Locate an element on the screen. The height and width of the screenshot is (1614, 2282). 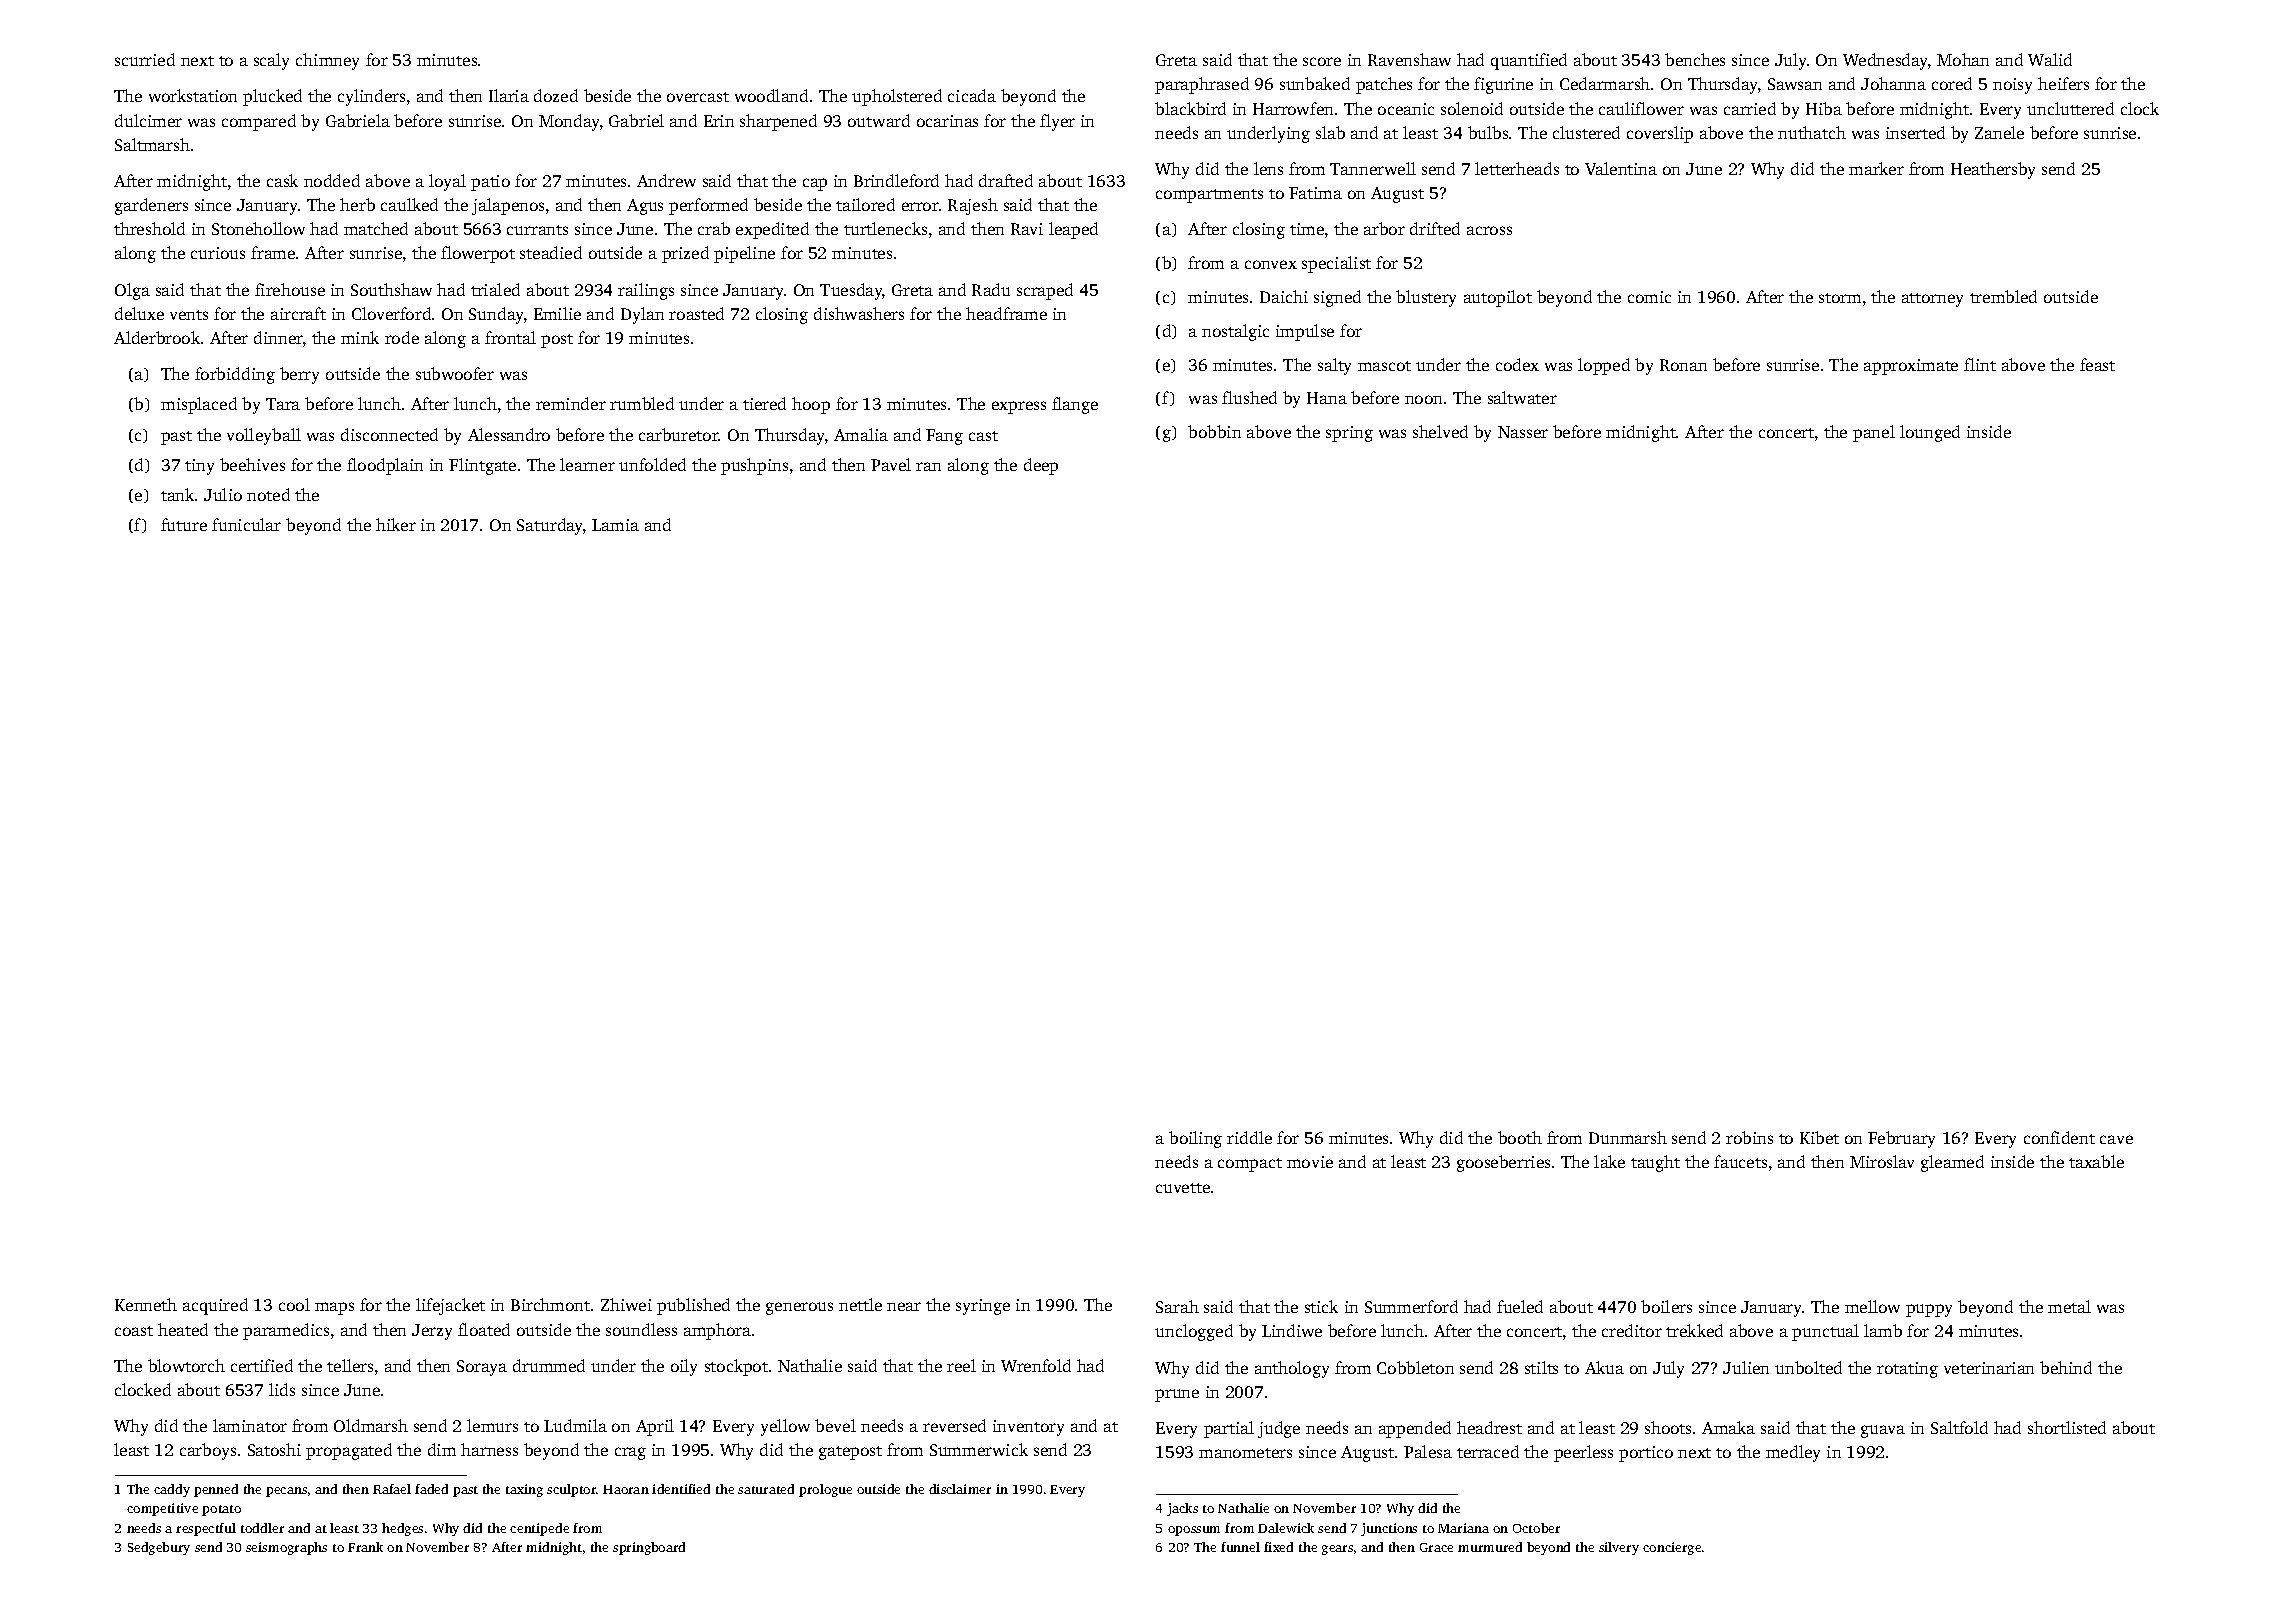
soundless is located at coordinates (641, 1329).
